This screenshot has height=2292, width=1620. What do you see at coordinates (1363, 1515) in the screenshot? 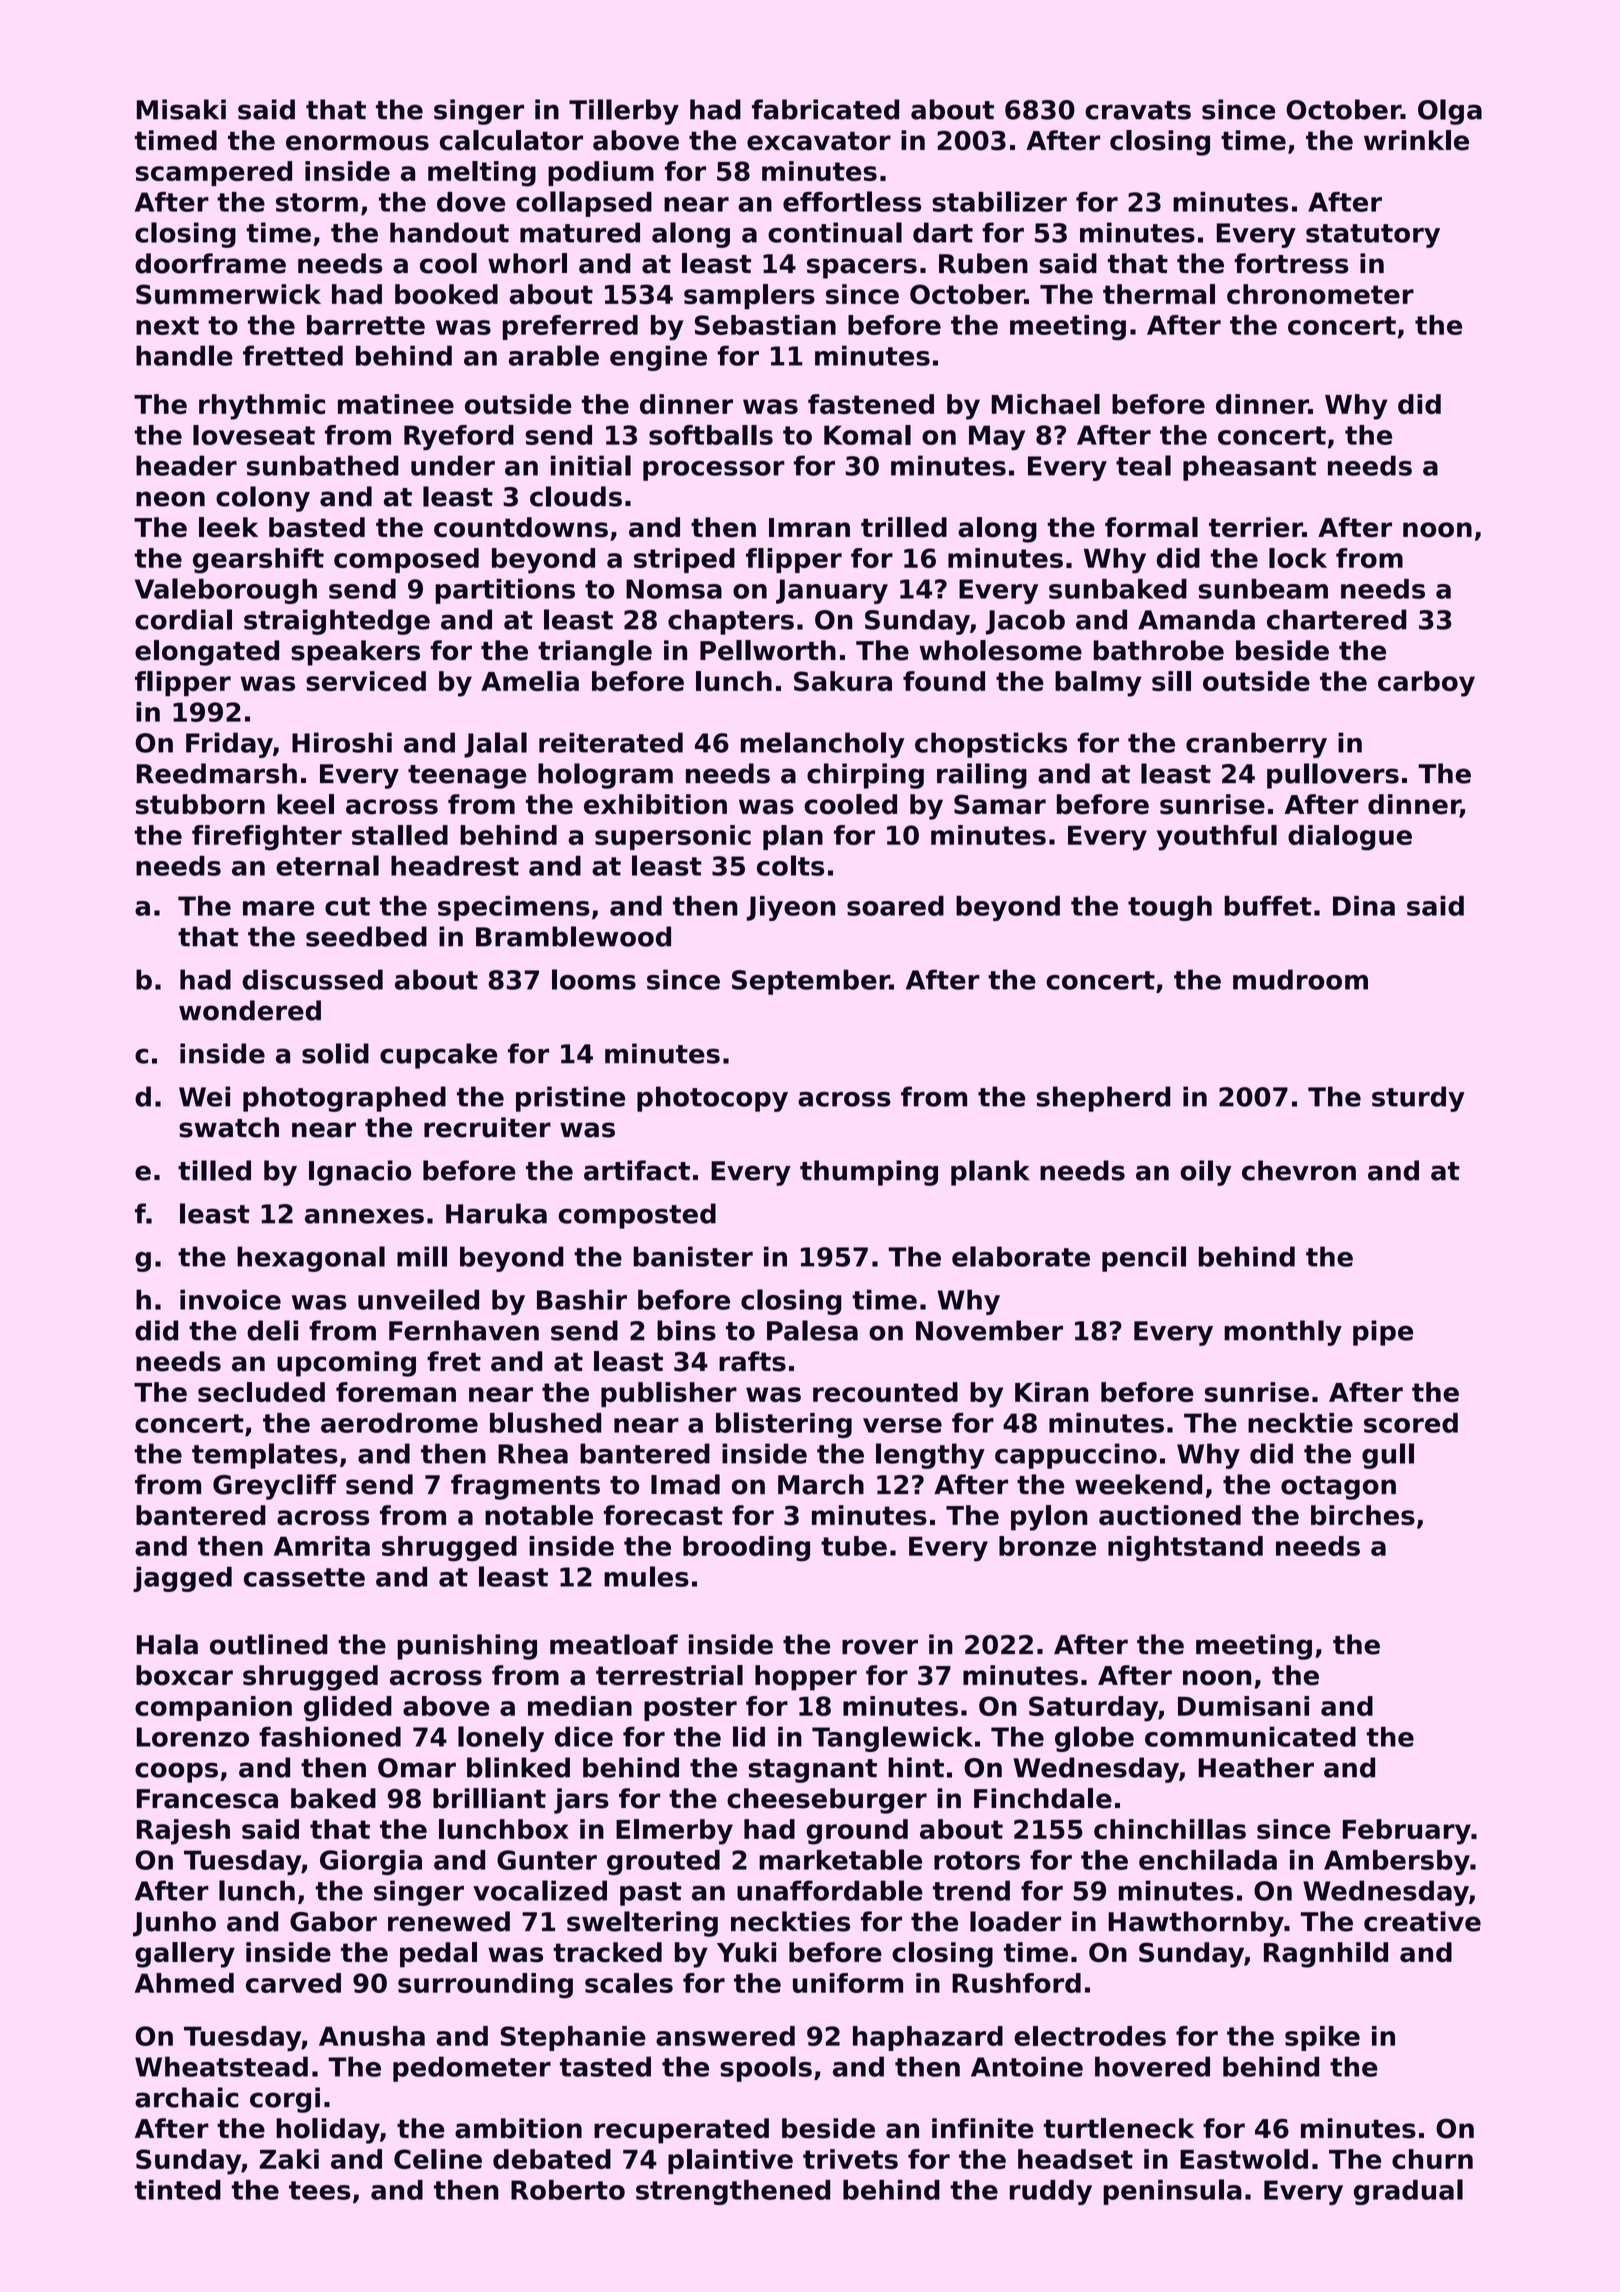
I see `birches` at bounding box center [1363, 1515].
